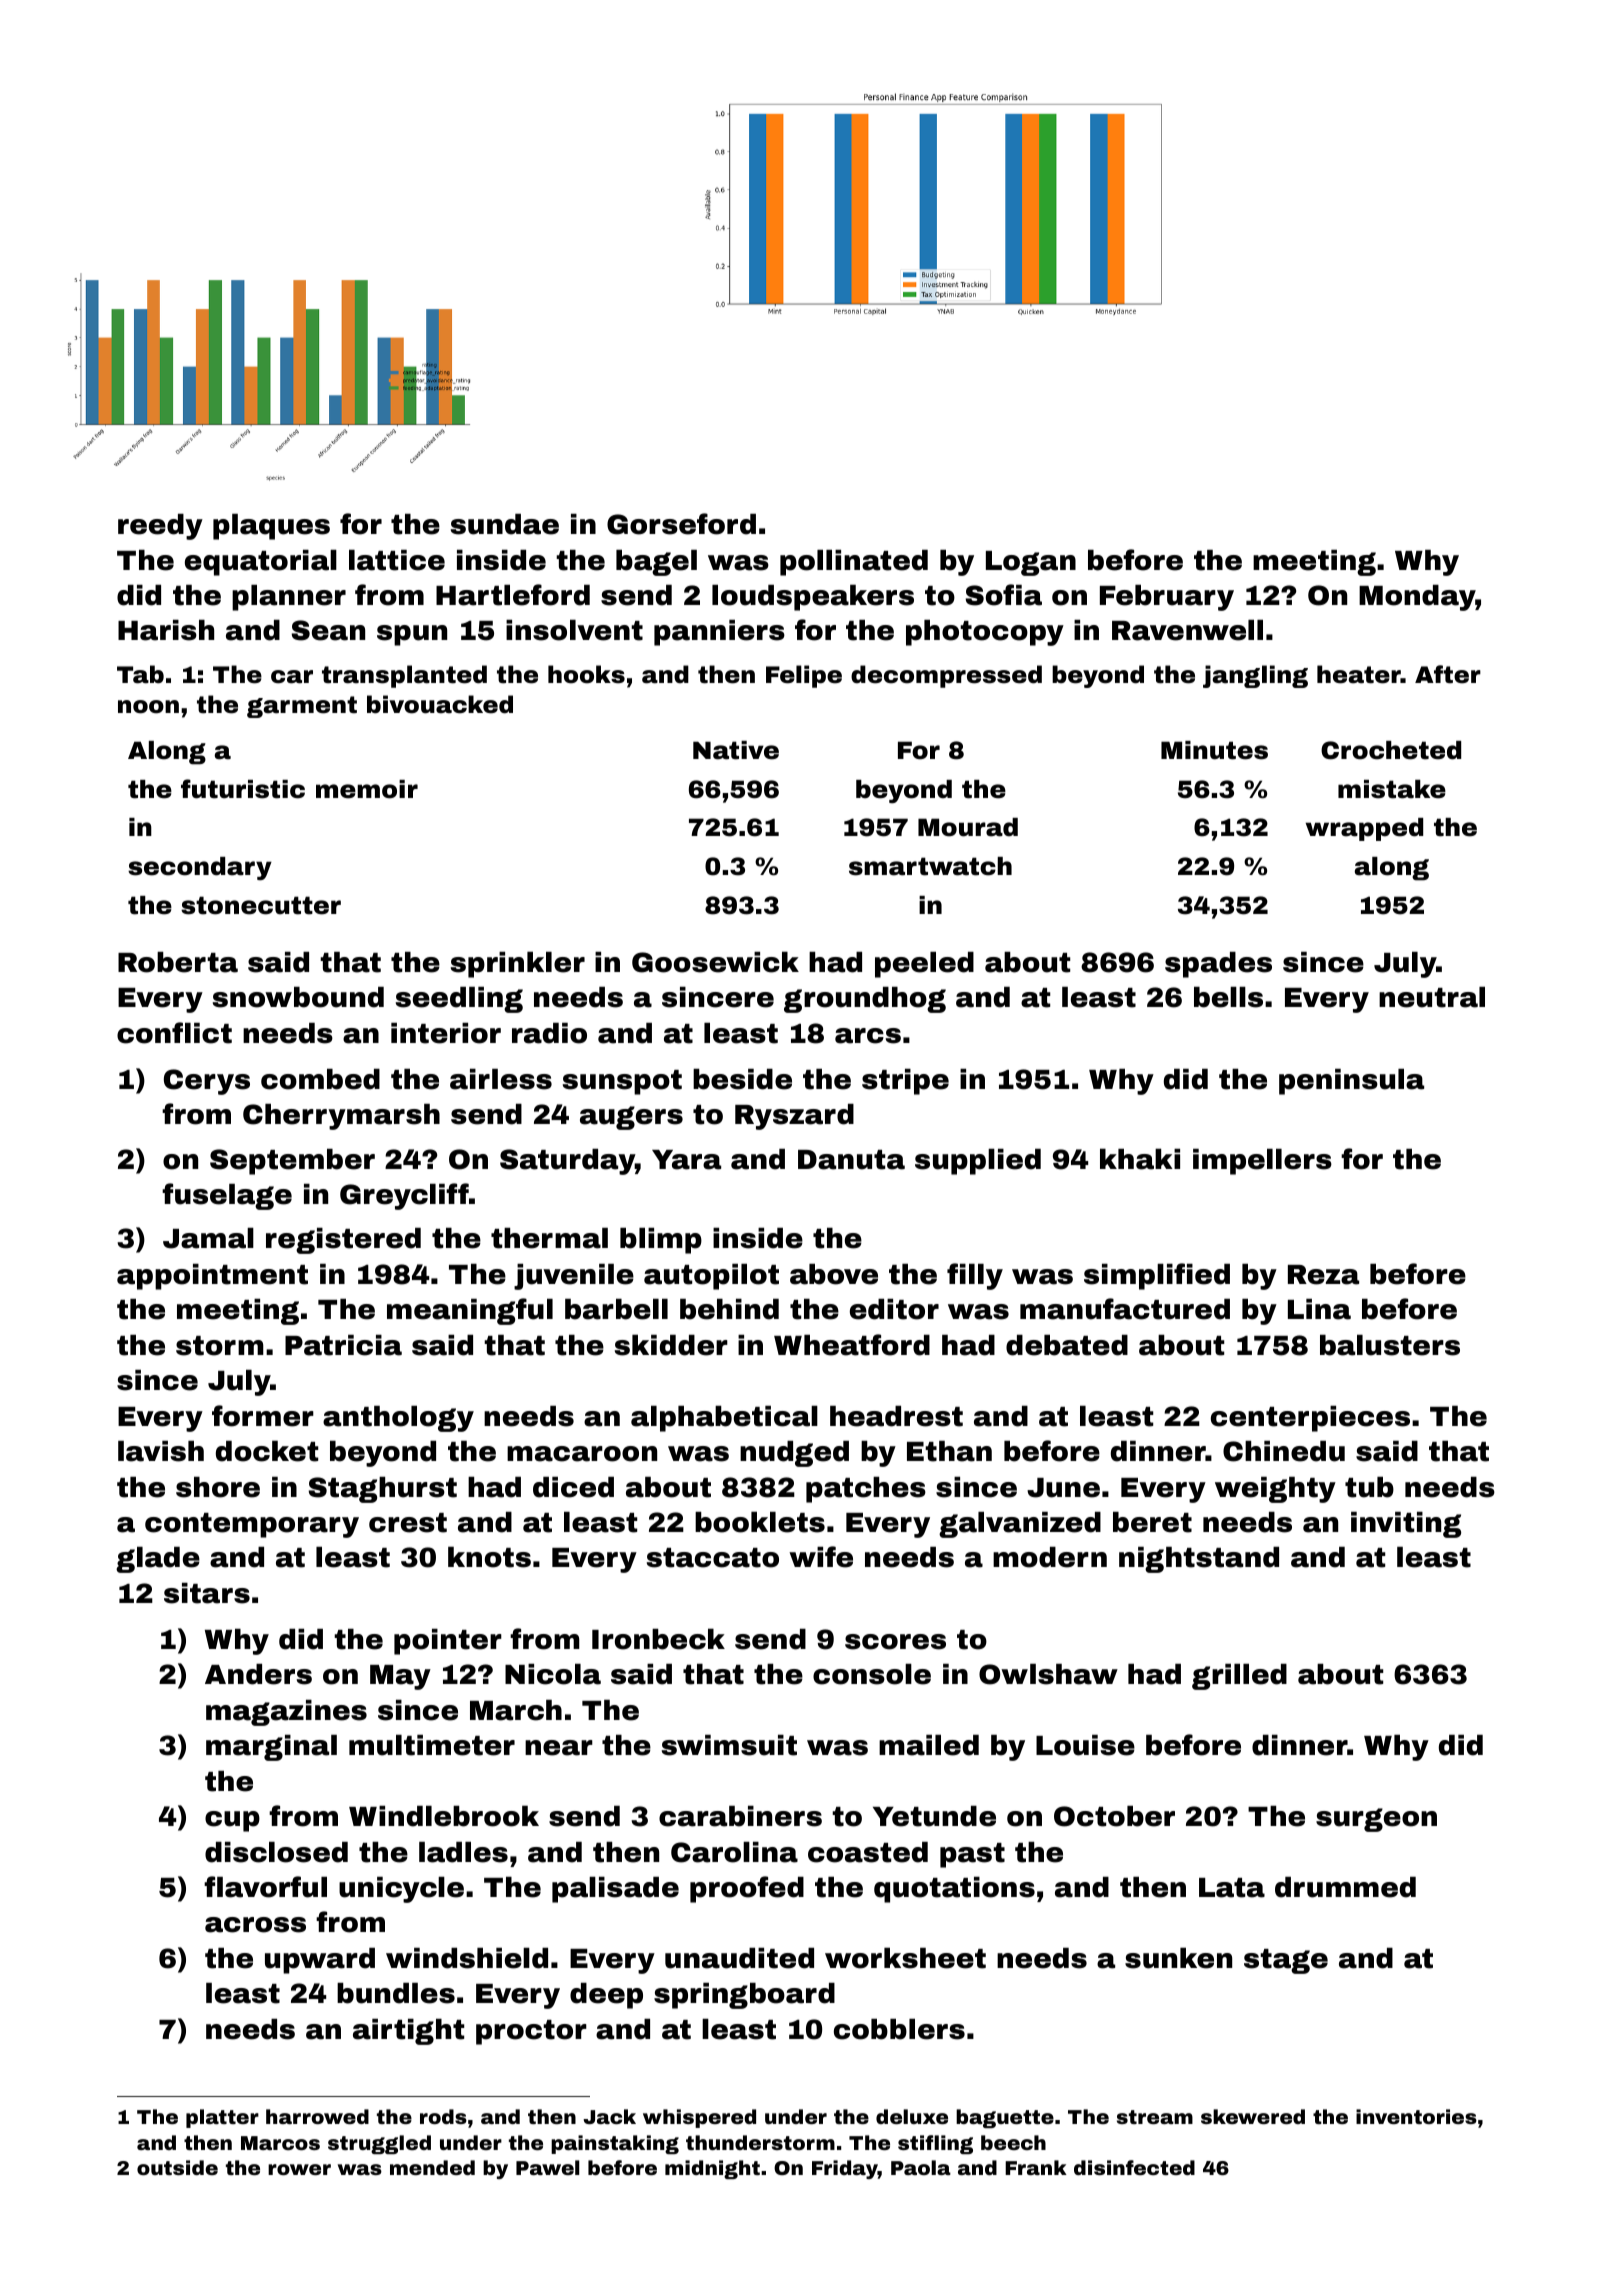  I want to click on Anders, so click(258, 1674).
